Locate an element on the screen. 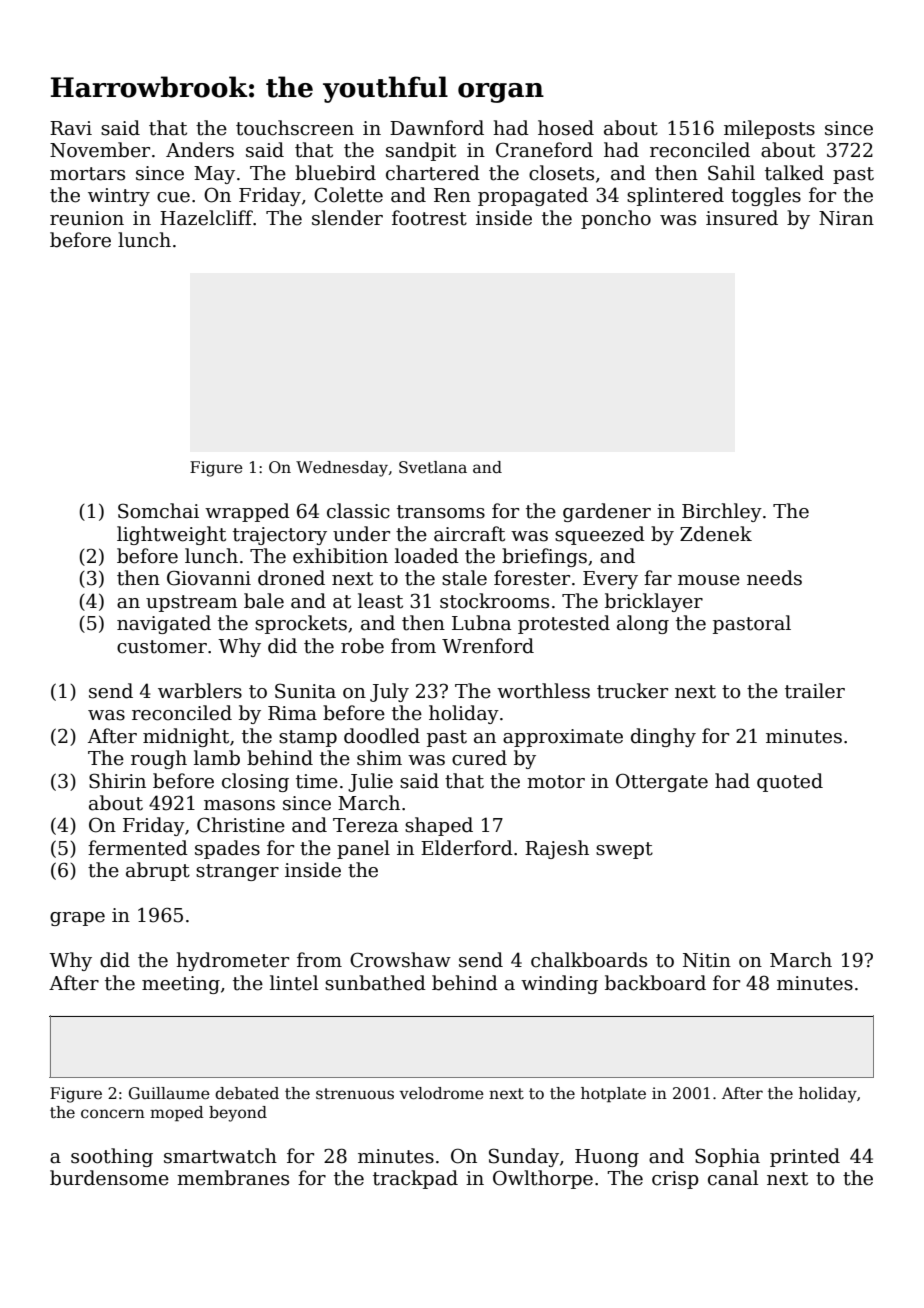 The image size is (924, 1308). touchscreen is located at coordinates (295, 128).
